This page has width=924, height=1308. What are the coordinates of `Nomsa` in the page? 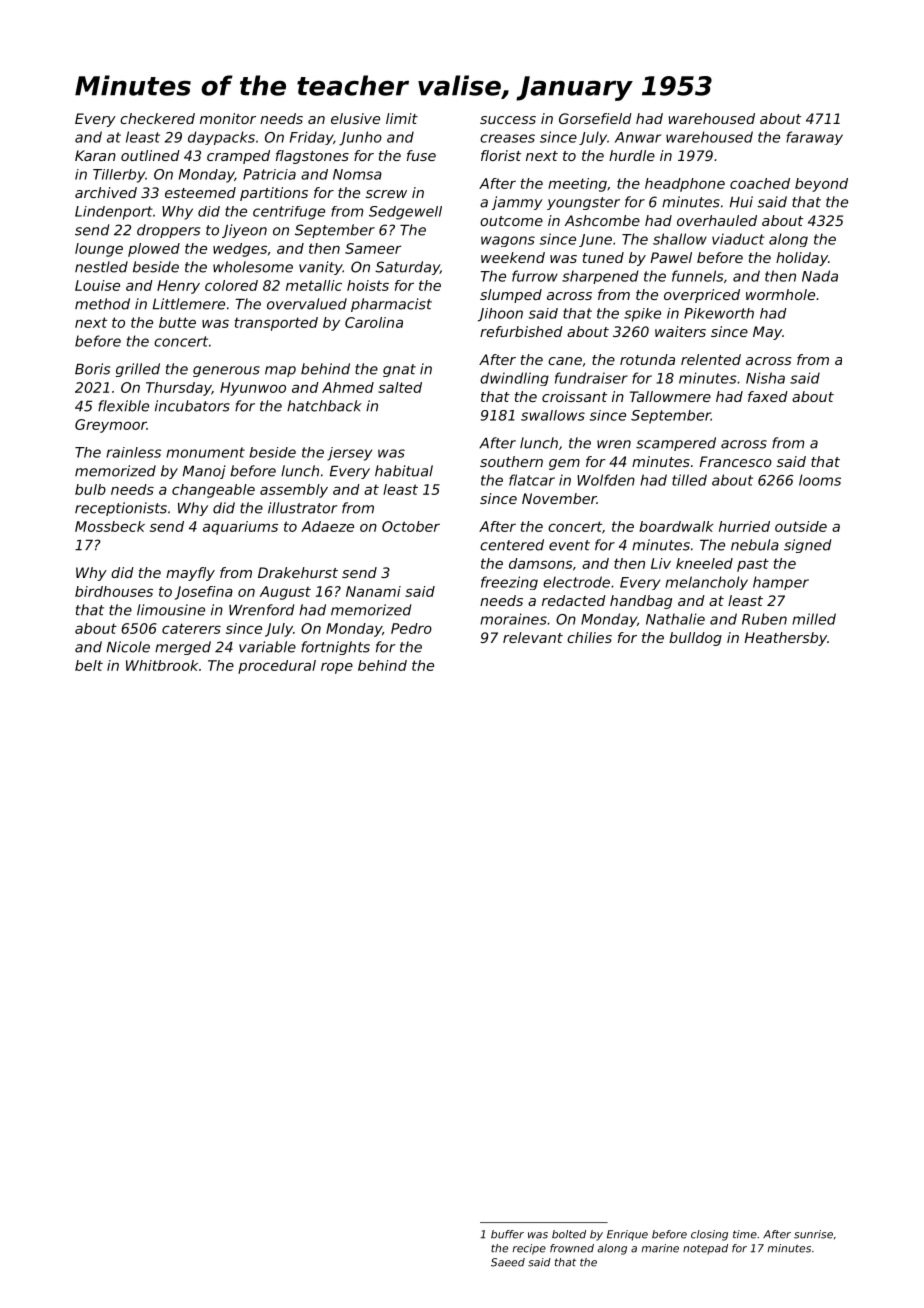 It's located at (357, 174).
